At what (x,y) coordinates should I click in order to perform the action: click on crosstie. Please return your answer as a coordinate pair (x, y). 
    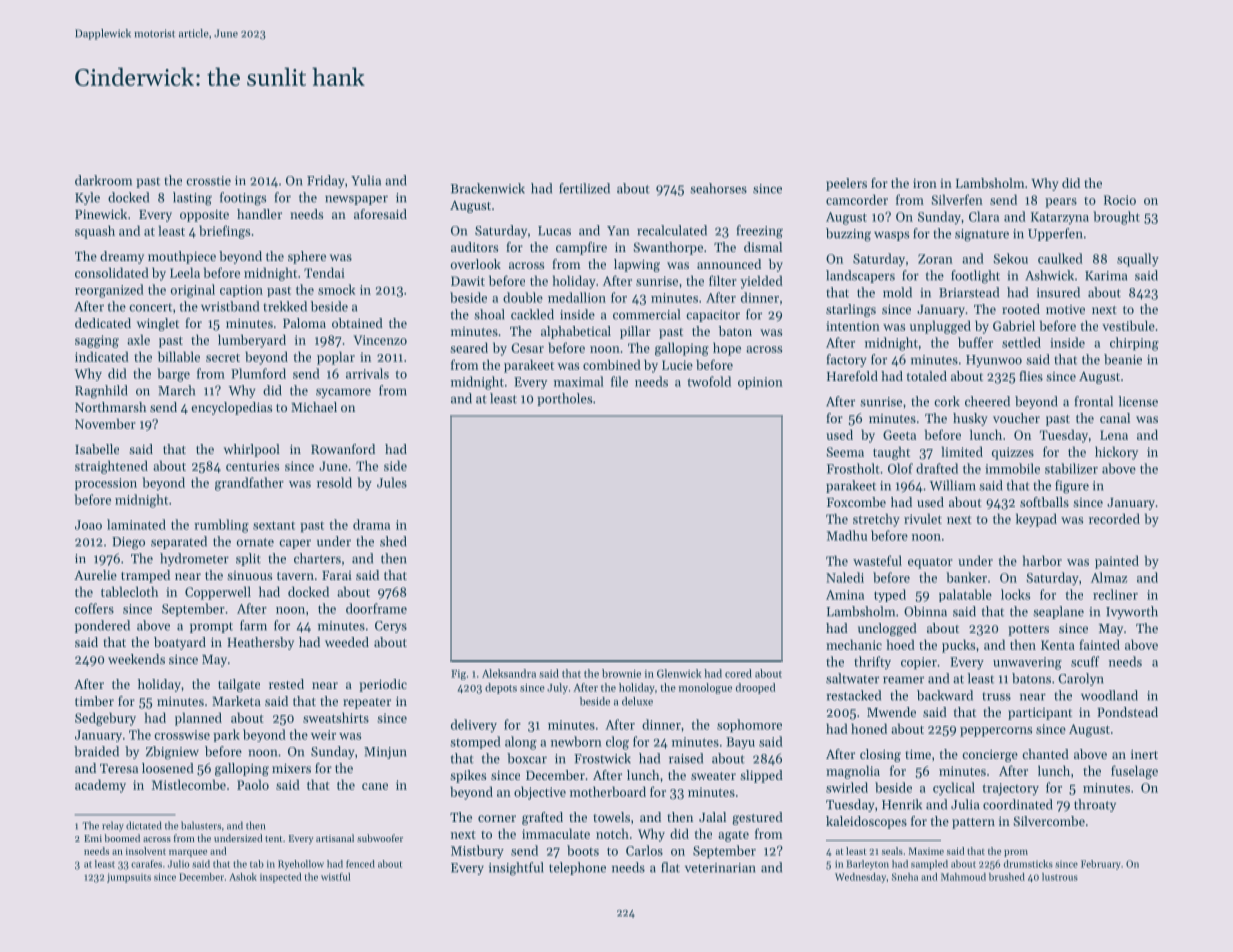
    Looking at the image, I should click on (208, 181).
